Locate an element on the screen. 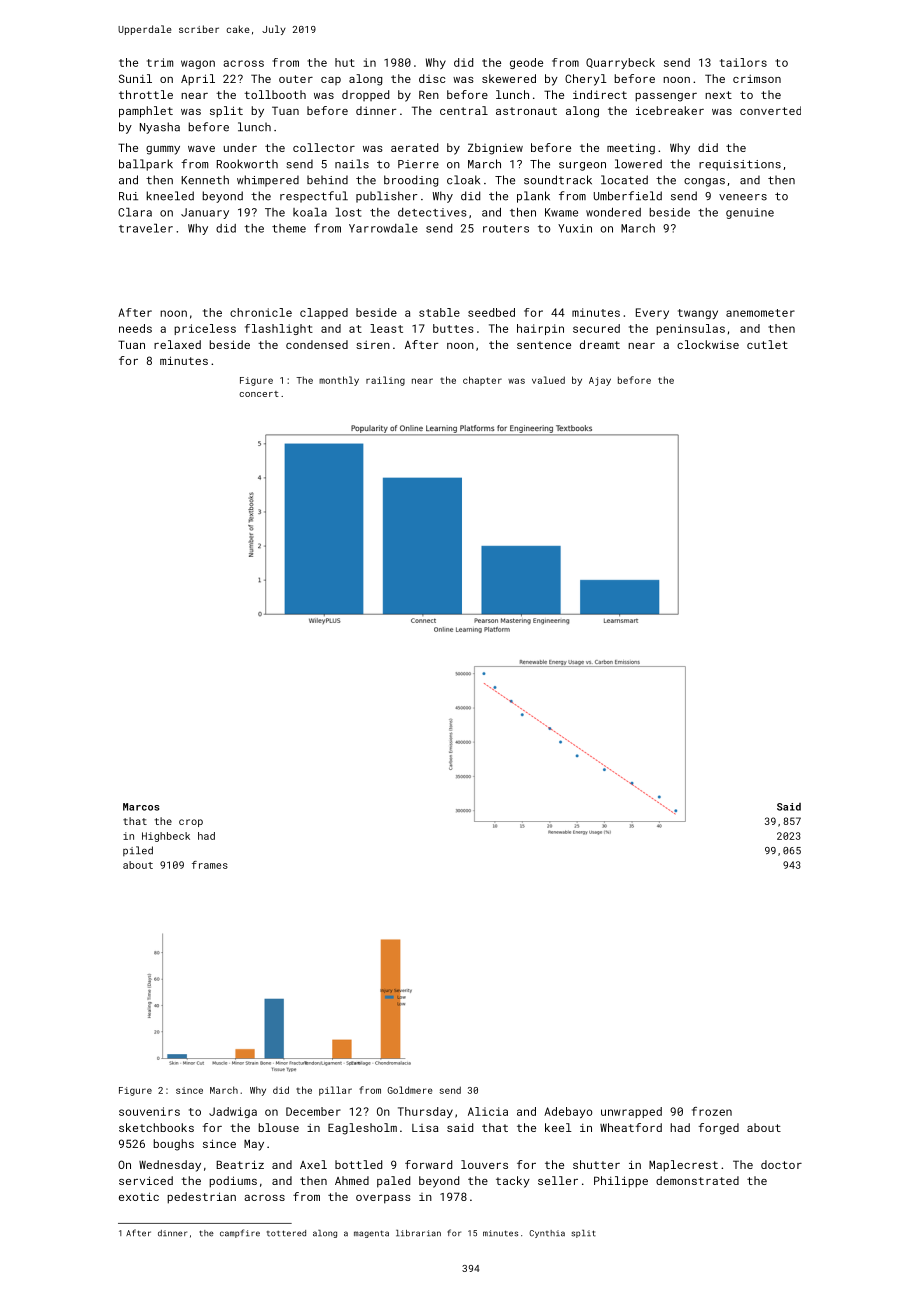 This screenshot has width=924, height=1308. frozen is located at coordinates (712, 1111).
